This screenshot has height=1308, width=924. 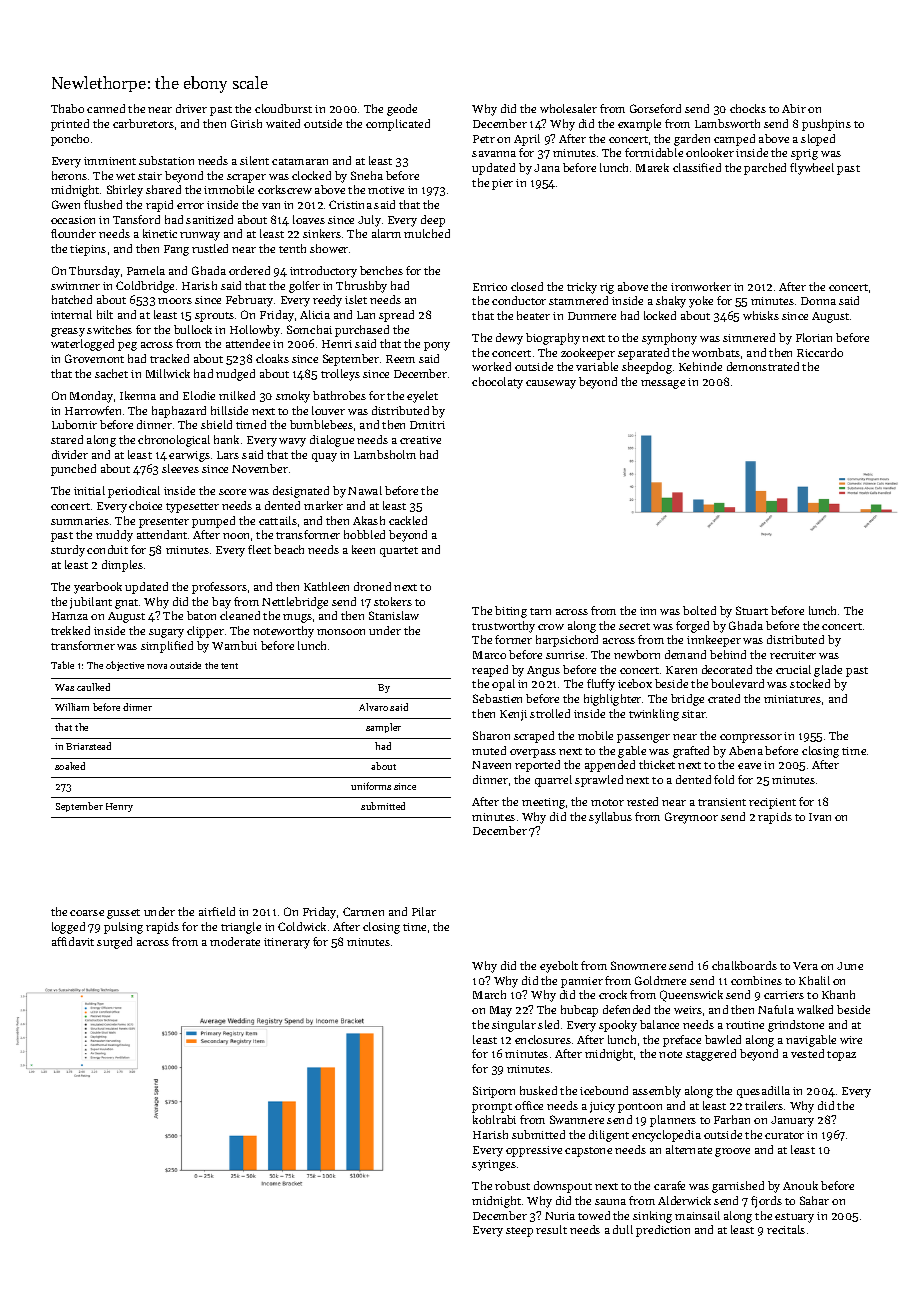 What do you see at coordinates (422, 397) in the screenshot?
I see `eyelet` at bounding box center [422, 397].
